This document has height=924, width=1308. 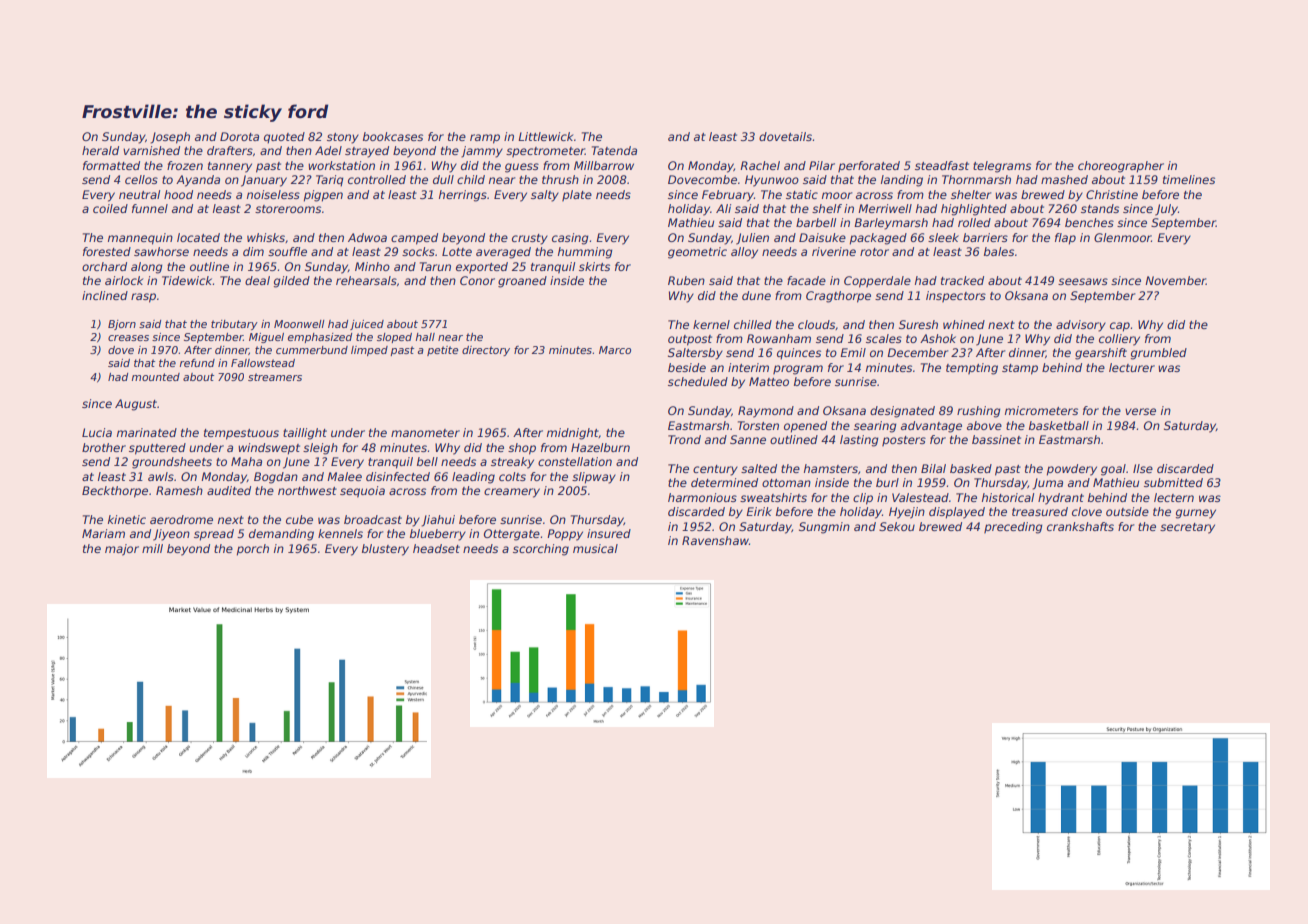 What do you see at coordinates (122, 550) in the document?
I see `major` at bounding box center [122, 550].
